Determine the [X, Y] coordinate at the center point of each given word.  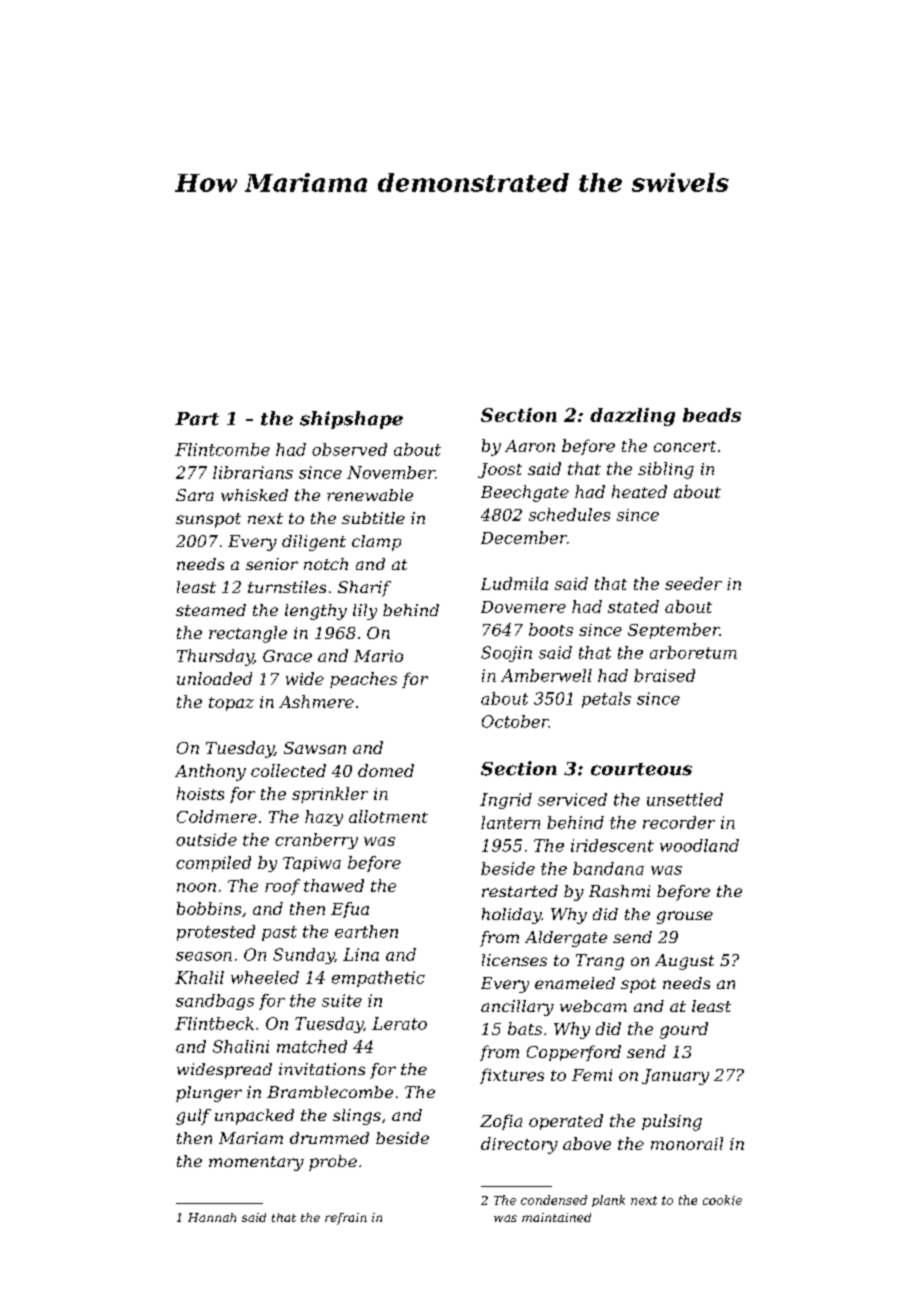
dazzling [632, 417]
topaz [231, 704]
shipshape [351, 420]
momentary [256, 1163]
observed [349, 449]
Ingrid [506, 801]
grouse [685, 917]
